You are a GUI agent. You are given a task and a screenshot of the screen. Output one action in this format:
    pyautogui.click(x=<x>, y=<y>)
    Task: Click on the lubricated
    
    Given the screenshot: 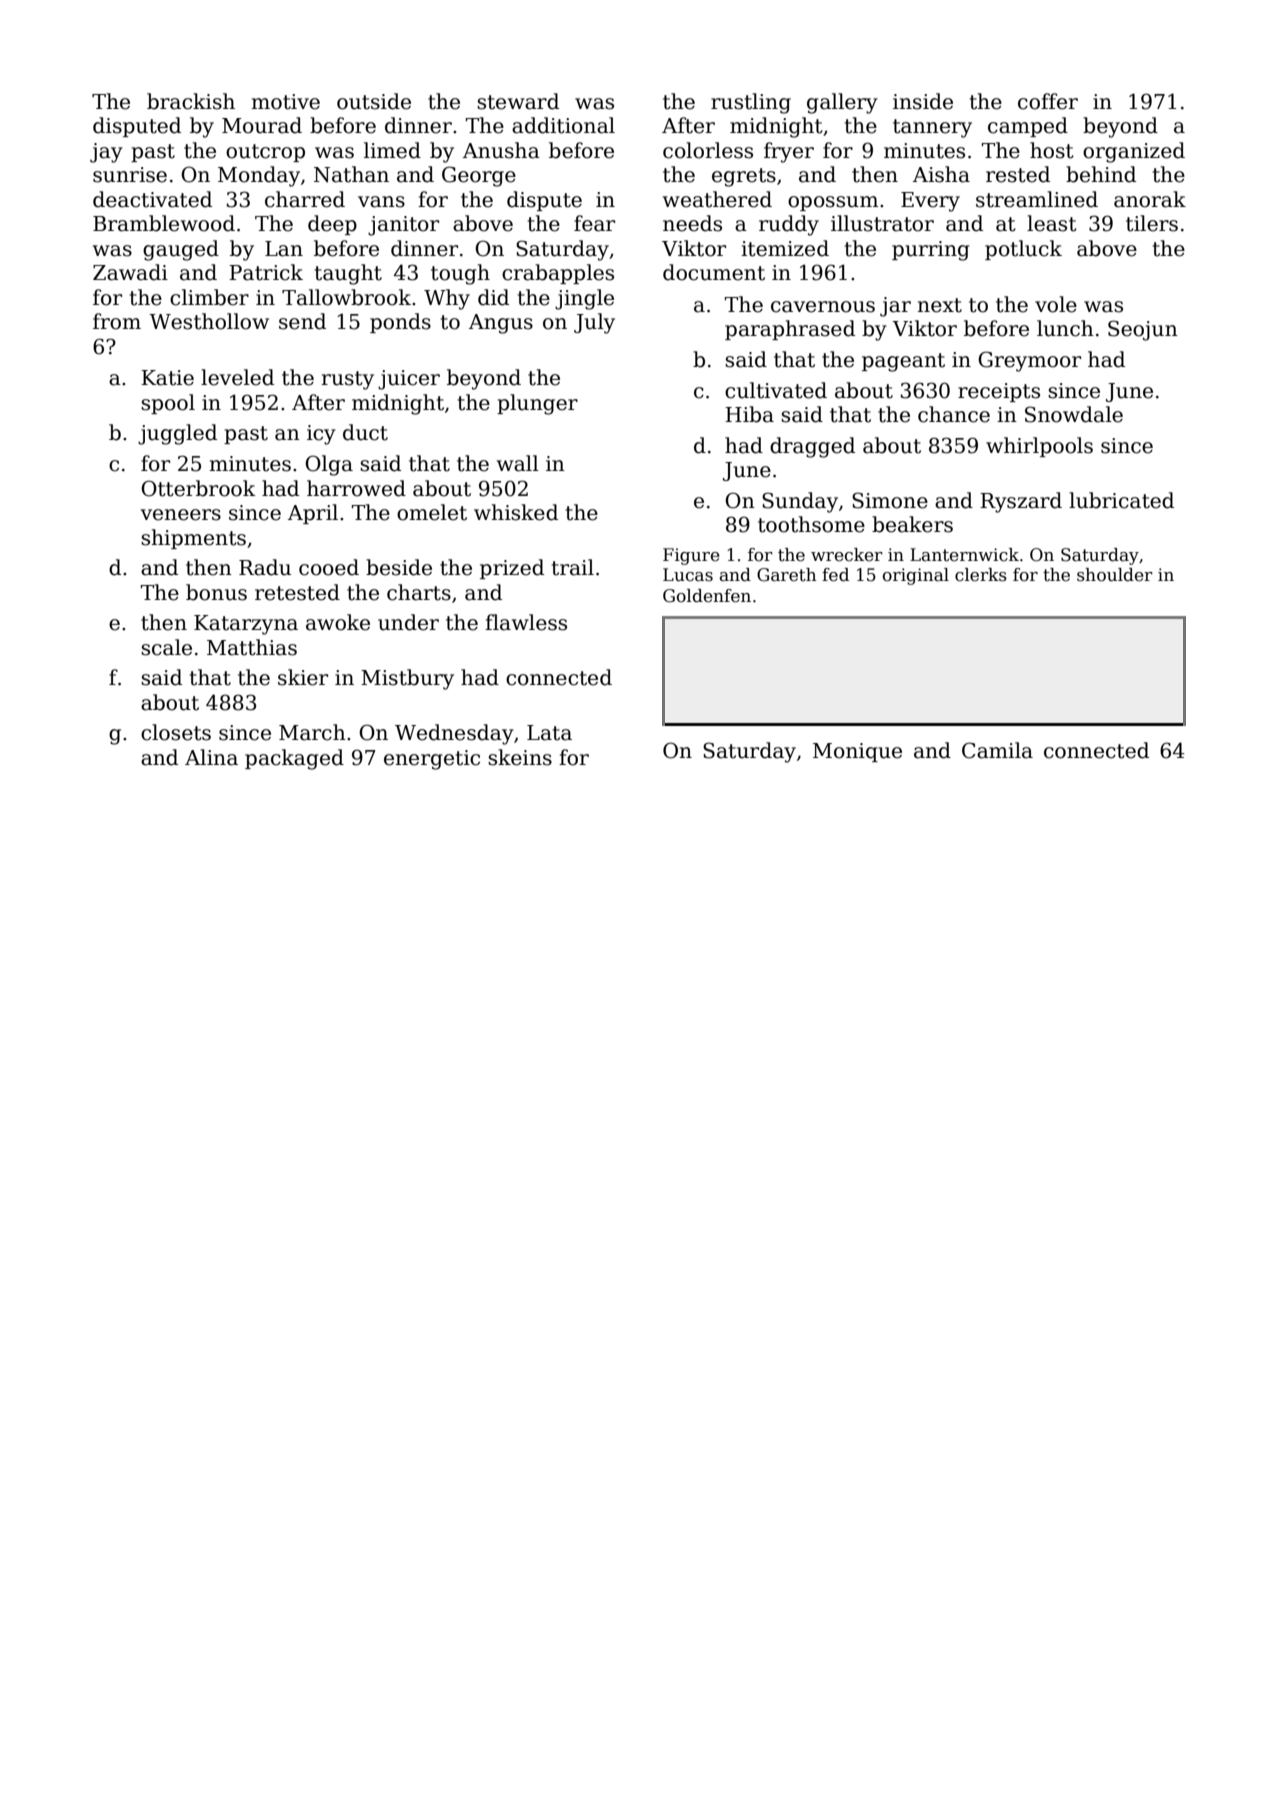 What is the action you would take?
    pyautogui.click(x=1121, y=500)
